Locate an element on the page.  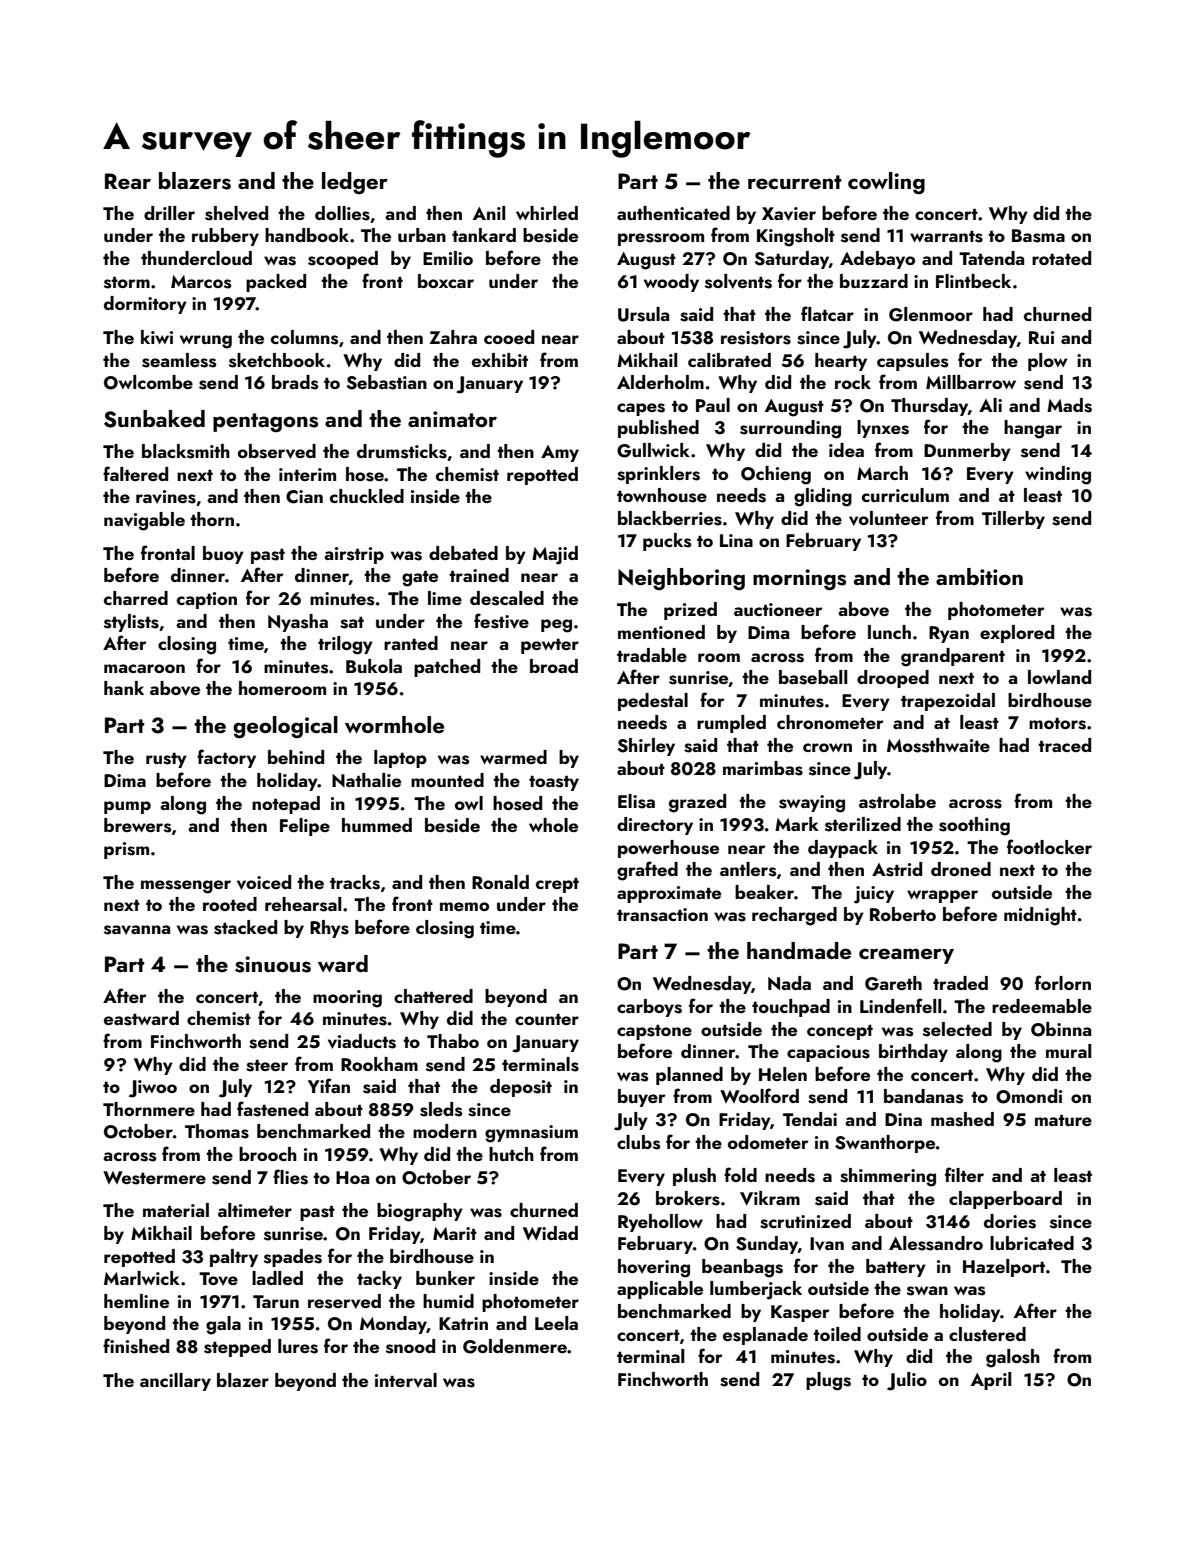
Hoa is located at coordinates (352, 1177).
